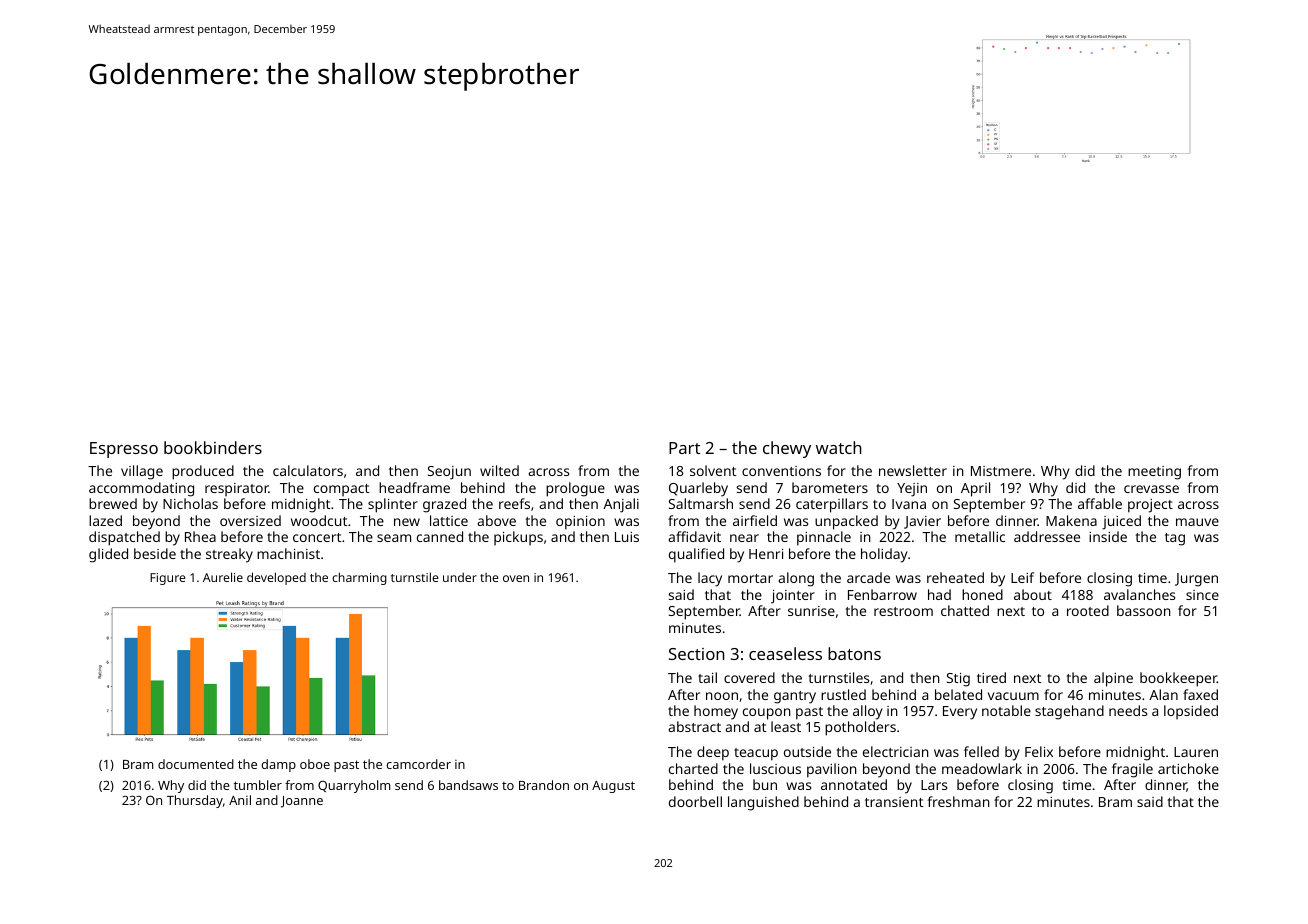 The height and width of the image is (924, 1308). What do you see at coordinates (695, 801) in the image?
I see `doorbell` at bounding box center [695, 801].
